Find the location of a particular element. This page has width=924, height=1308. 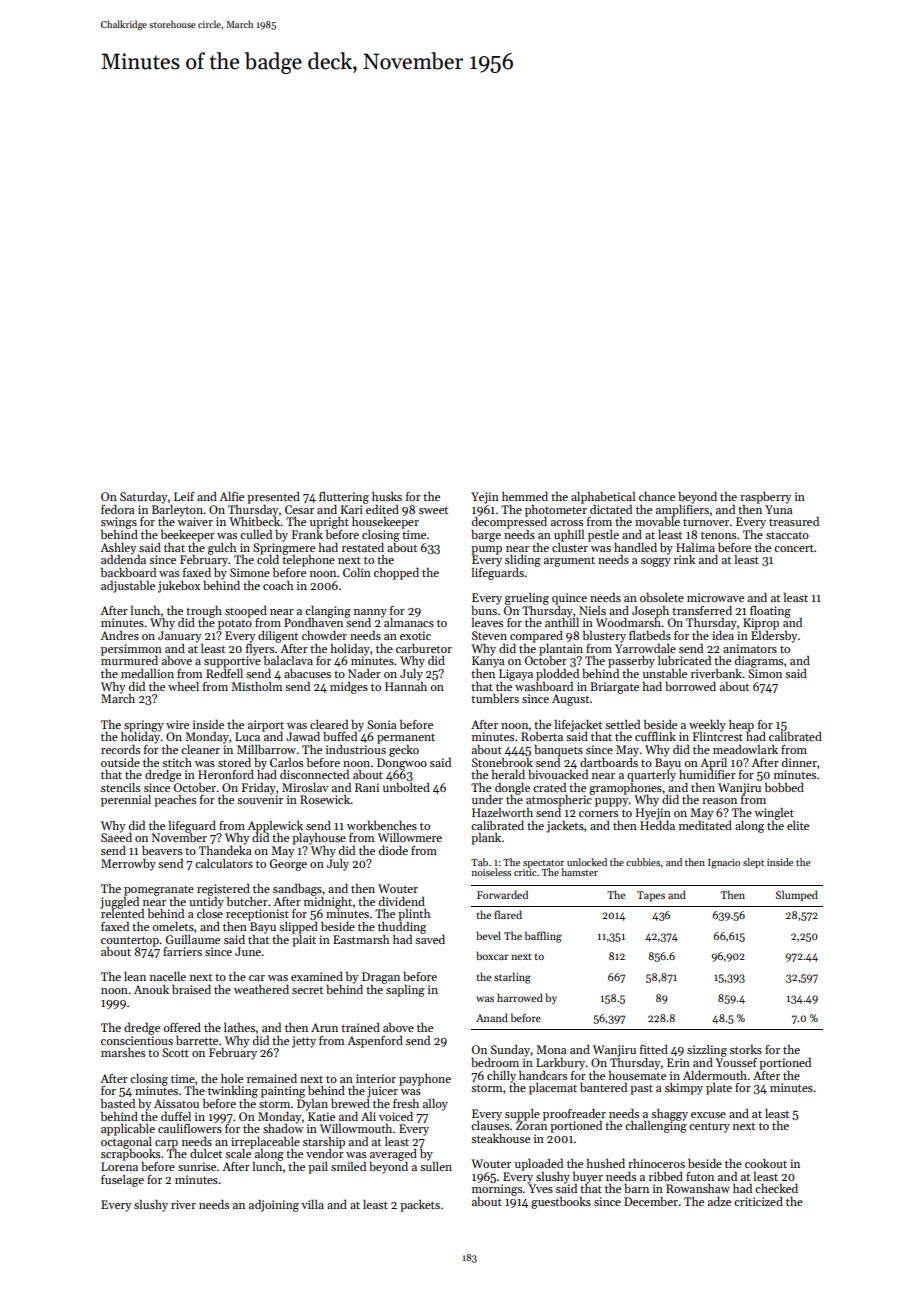

Slumped is located at coordinates (797, 895).
